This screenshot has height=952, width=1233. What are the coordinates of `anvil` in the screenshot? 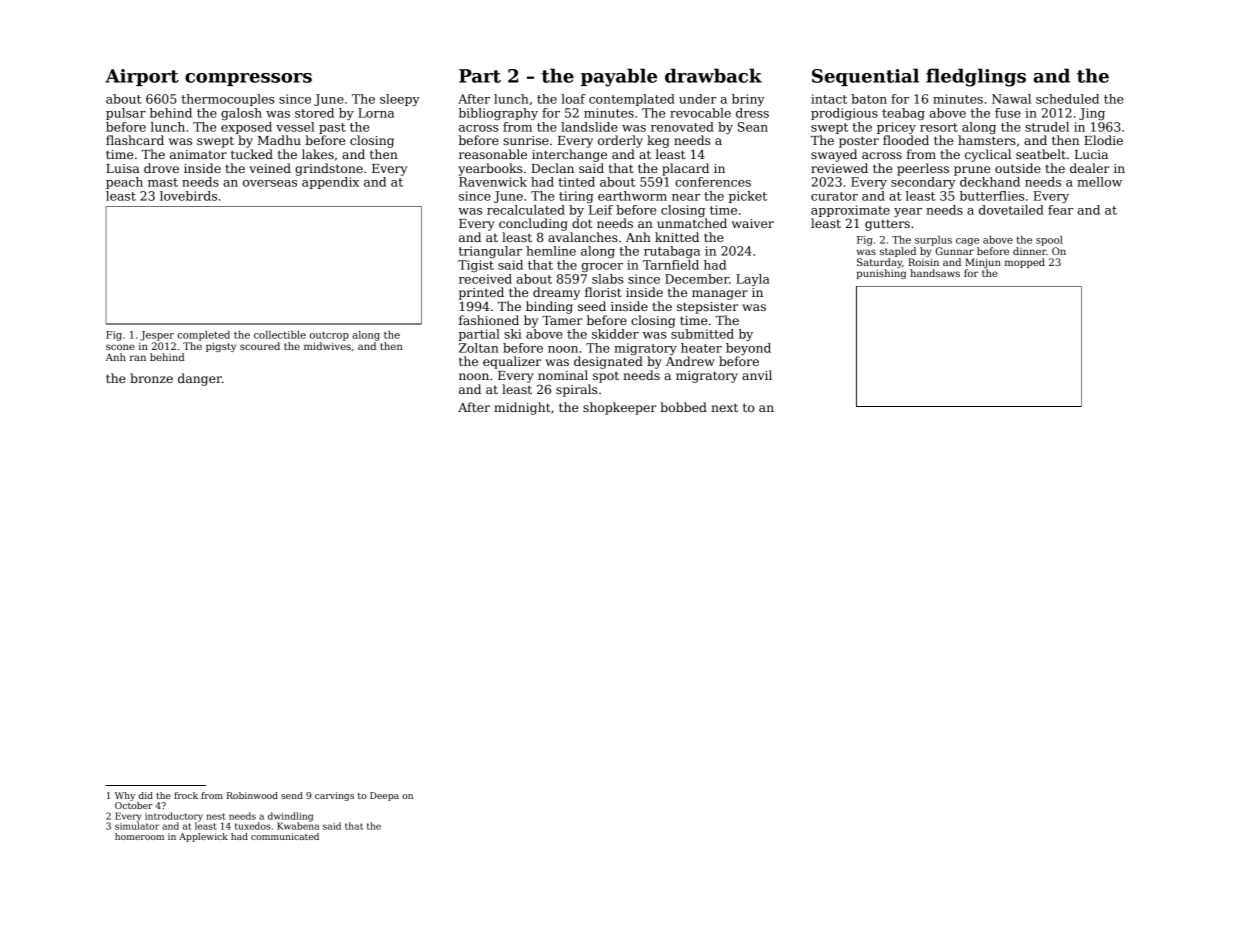 It's located at (757, 375).
